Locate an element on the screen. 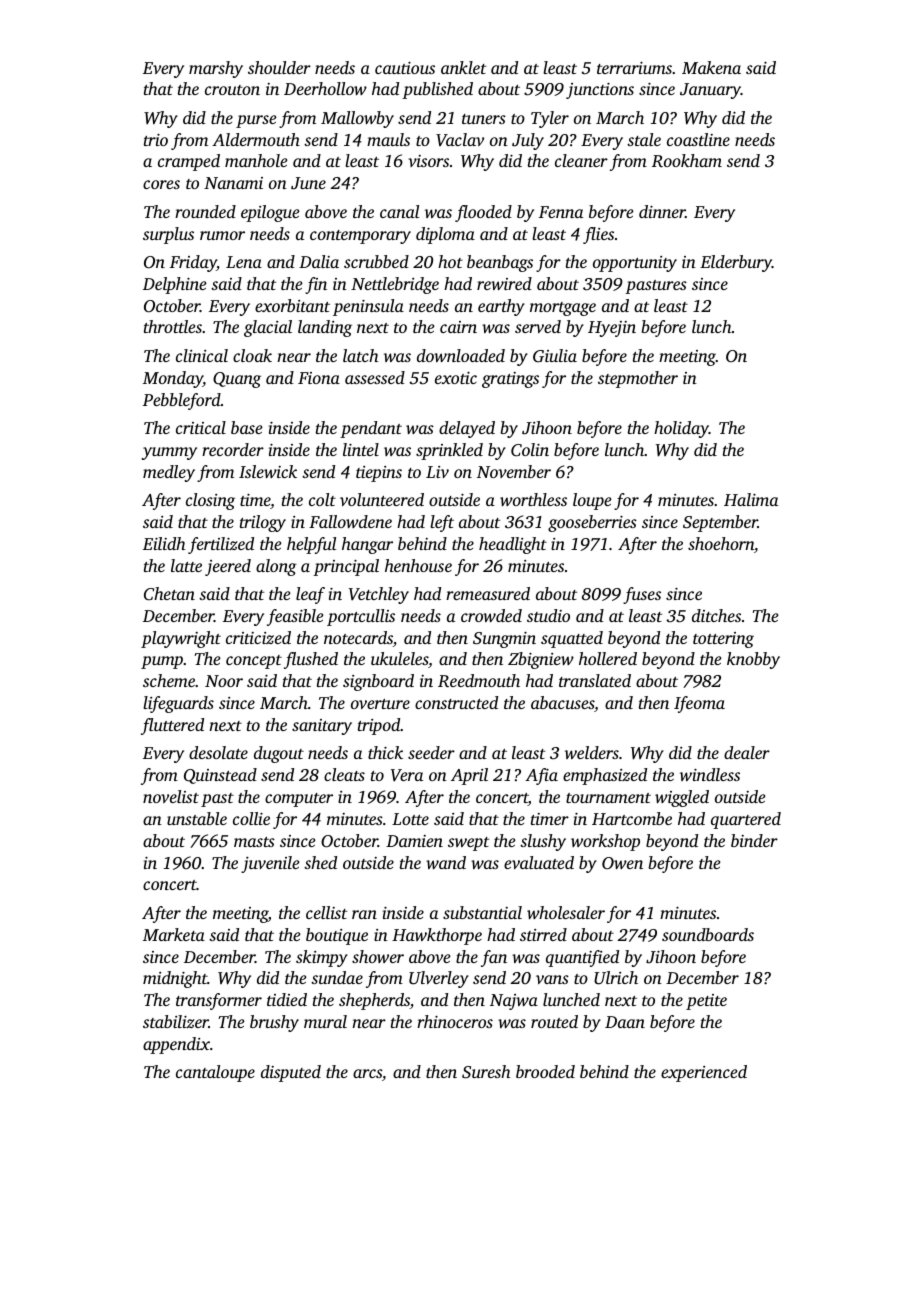 Image resolution: width=924 pixels, height=1314 pixels. appendix is located at coordinates (176, 1045).
